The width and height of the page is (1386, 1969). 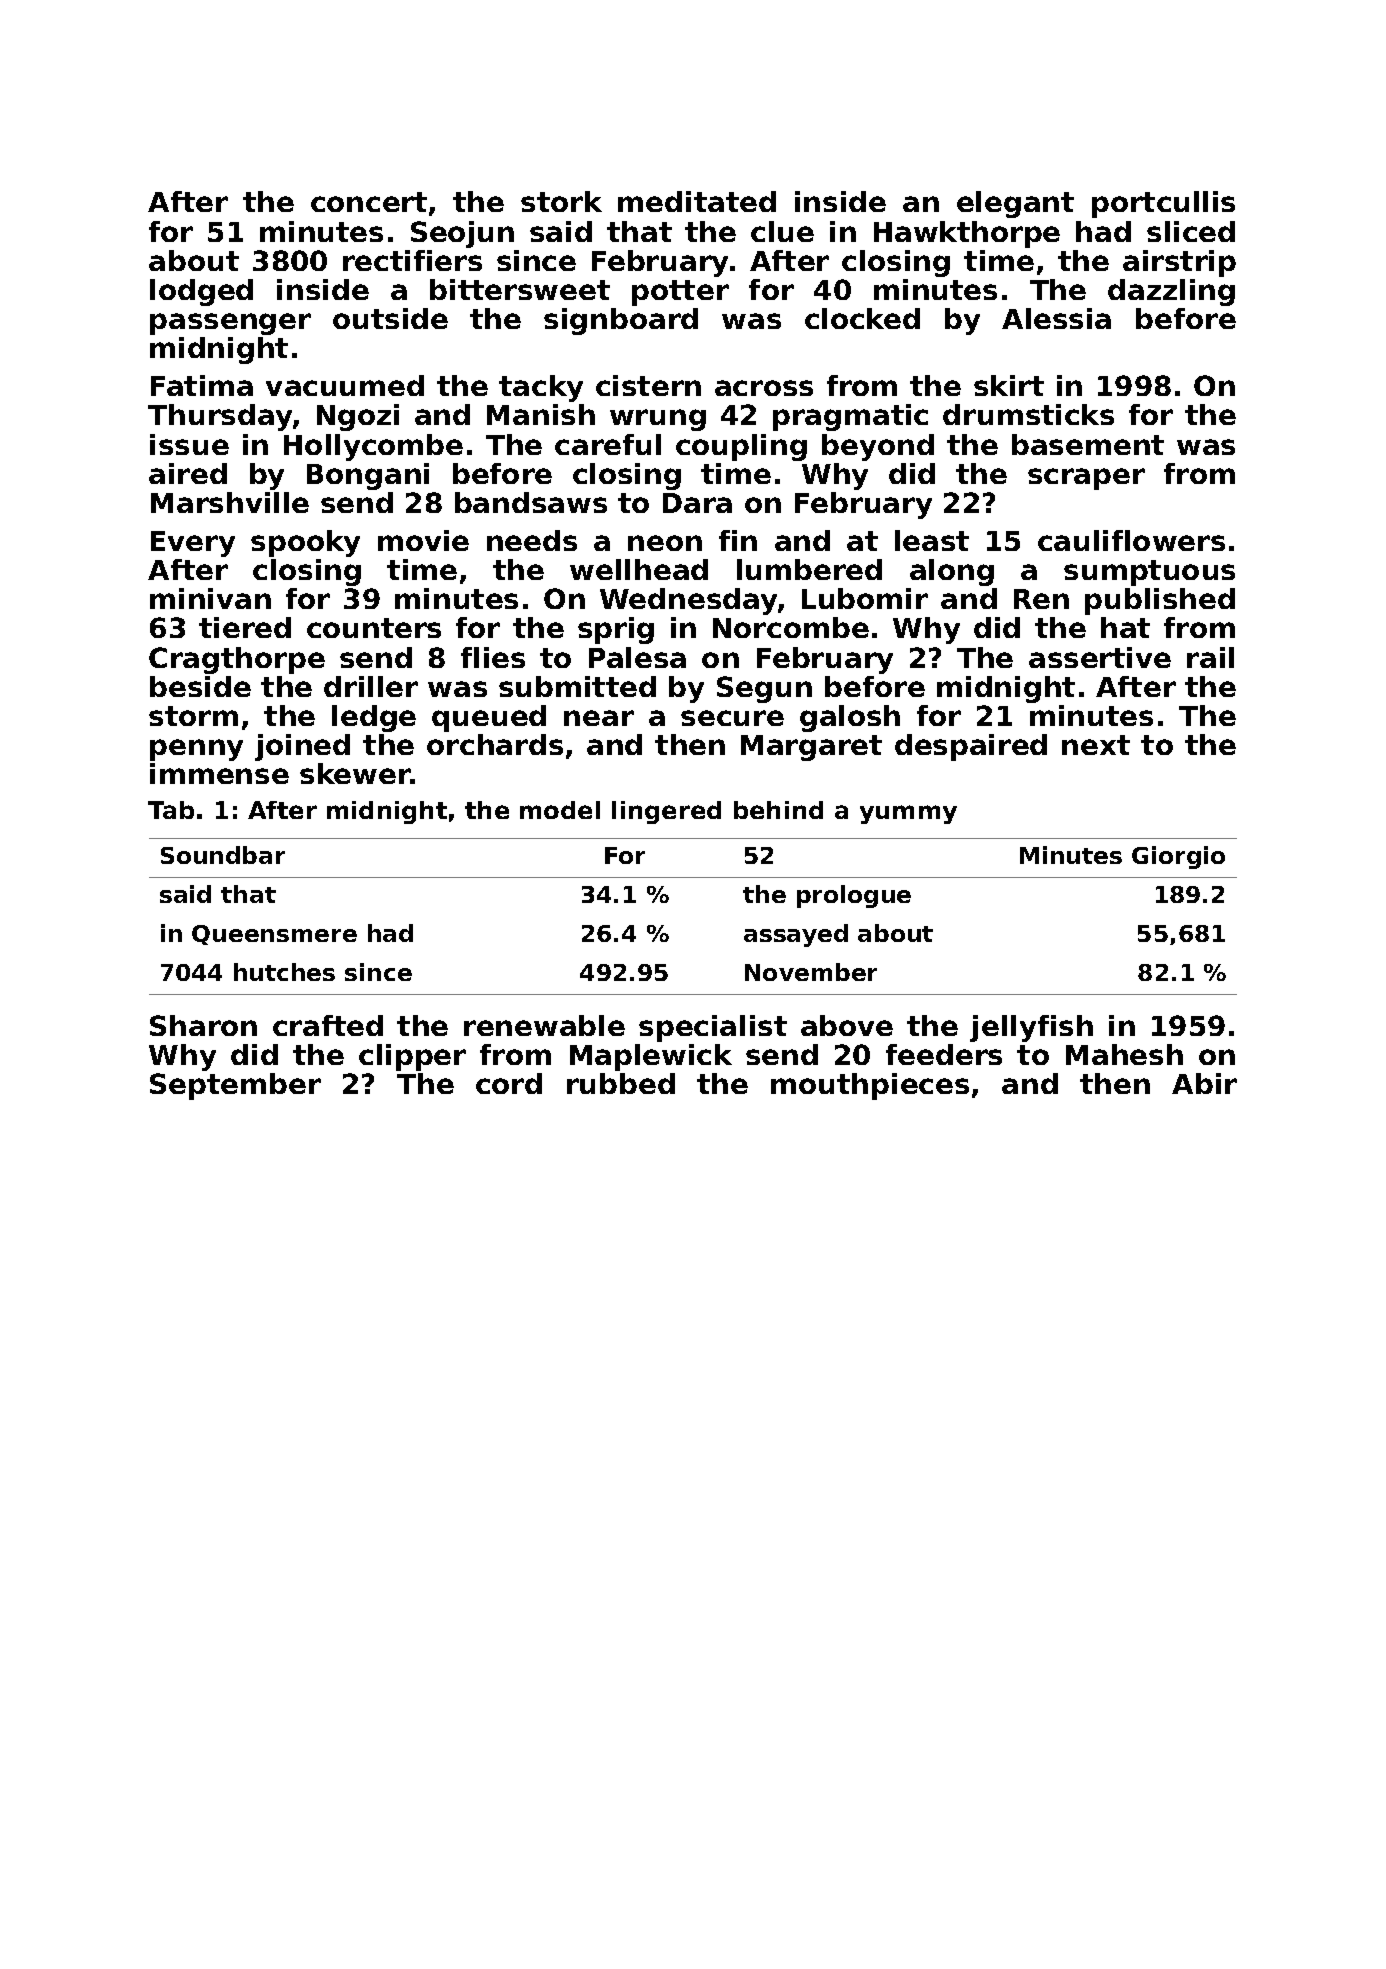 What do you see at coordinates (1210, 657) in the page?
I see `rail` at bounding box center [1210, 657].
